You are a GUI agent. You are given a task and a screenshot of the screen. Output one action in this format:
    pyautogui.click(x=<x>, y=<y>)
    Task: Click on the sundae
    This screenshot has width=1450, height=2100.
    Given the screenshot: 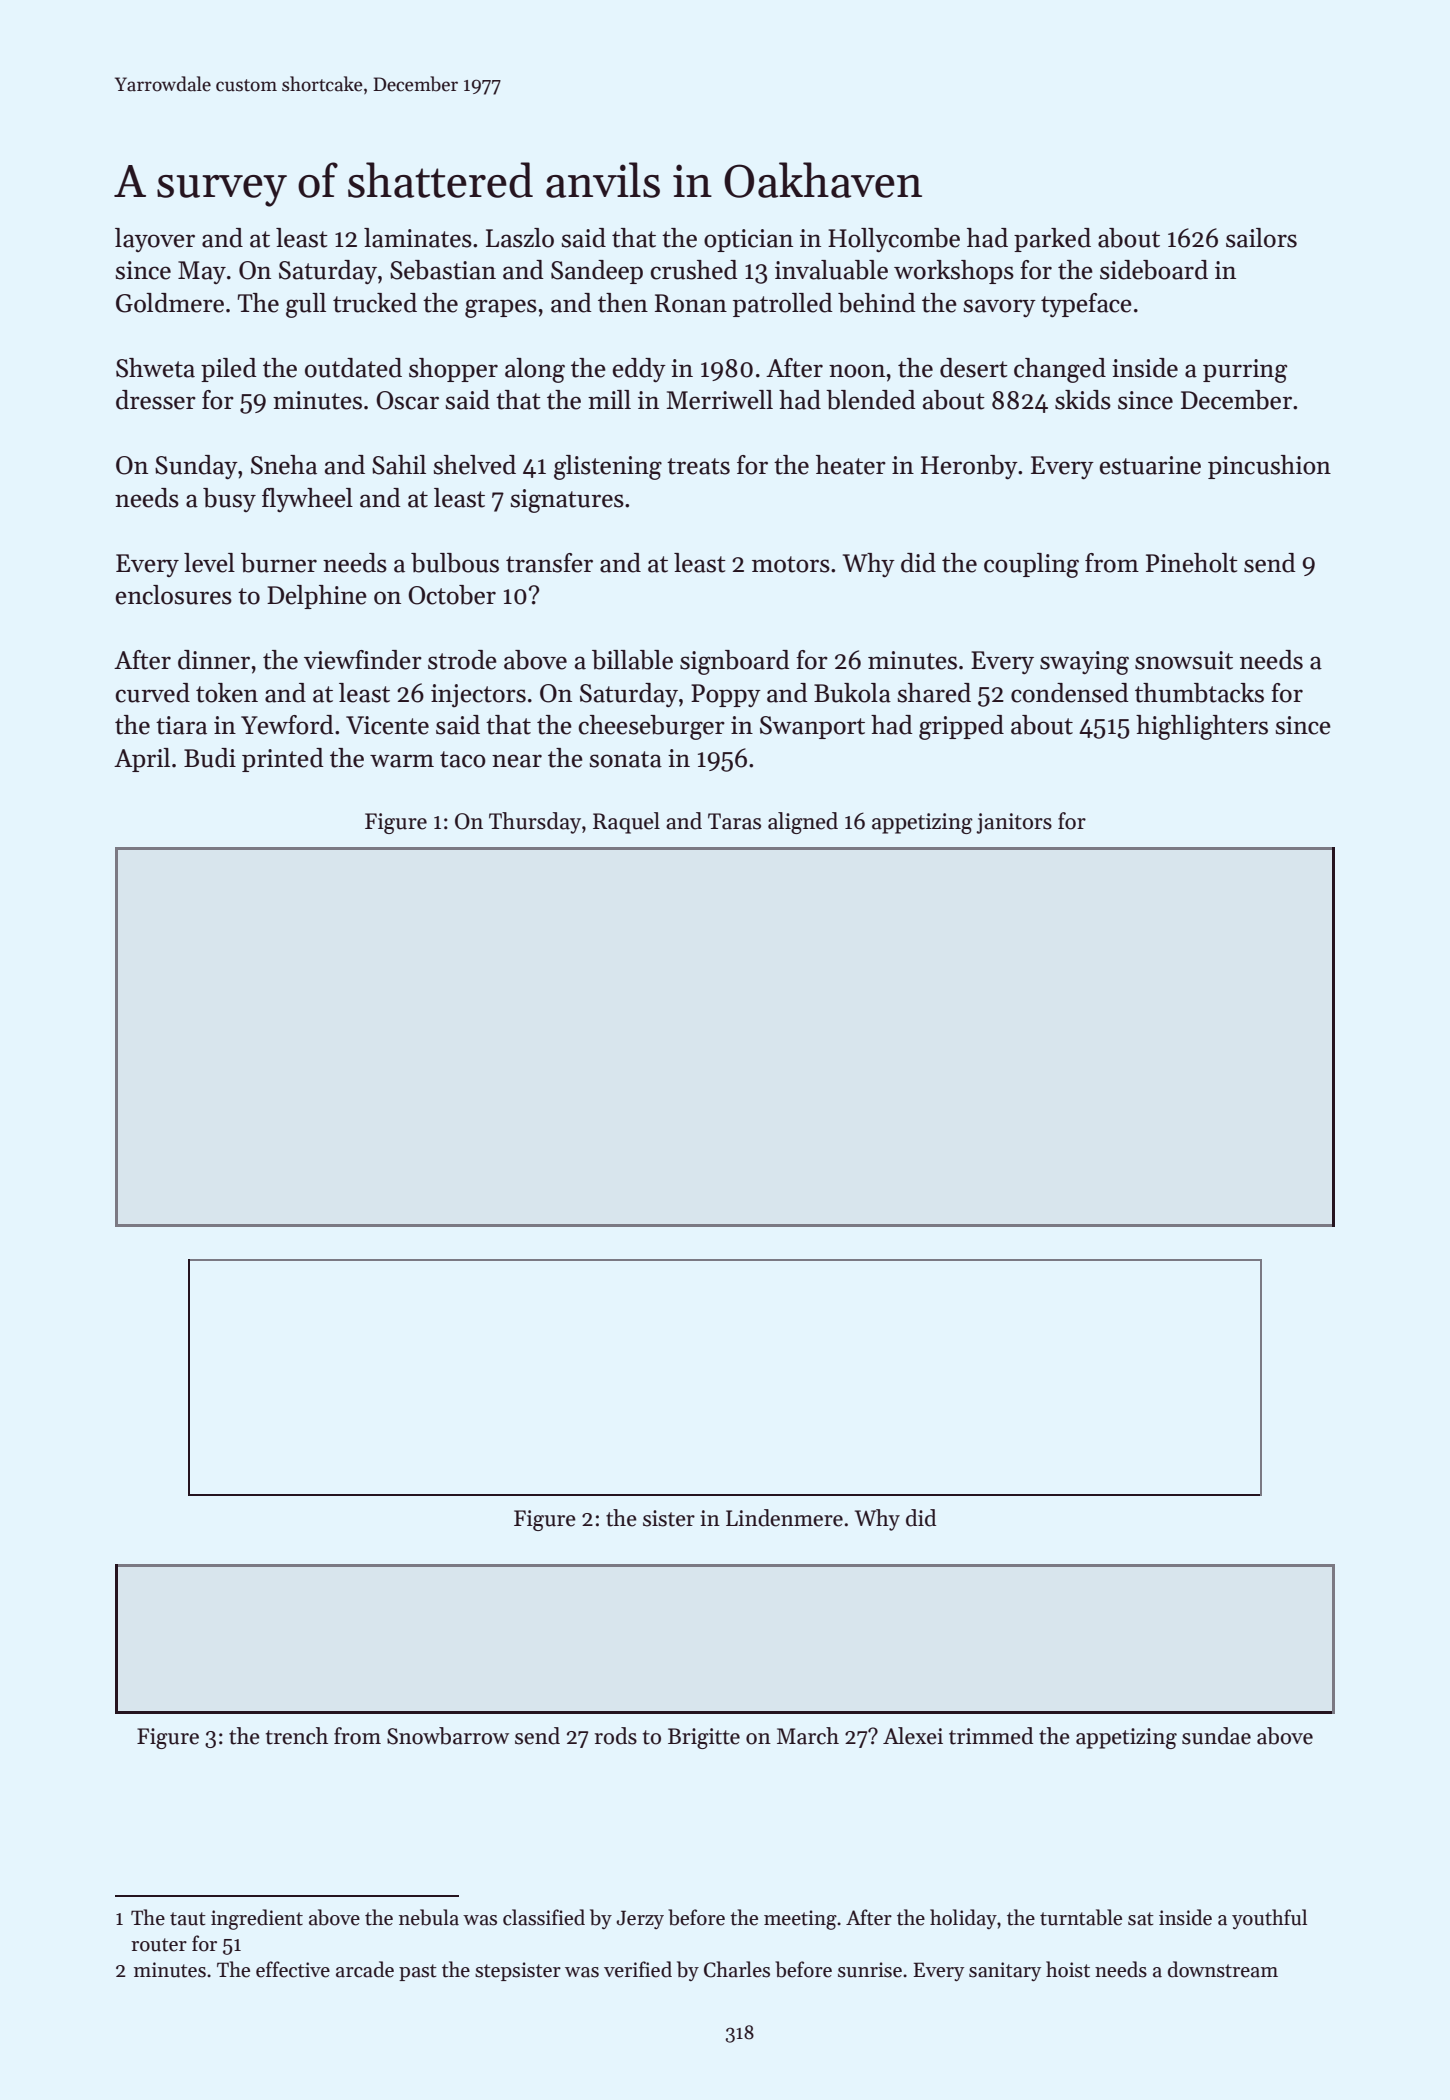 What is the action you would take?
    pyautogui.click(x=1216, y=1736)
